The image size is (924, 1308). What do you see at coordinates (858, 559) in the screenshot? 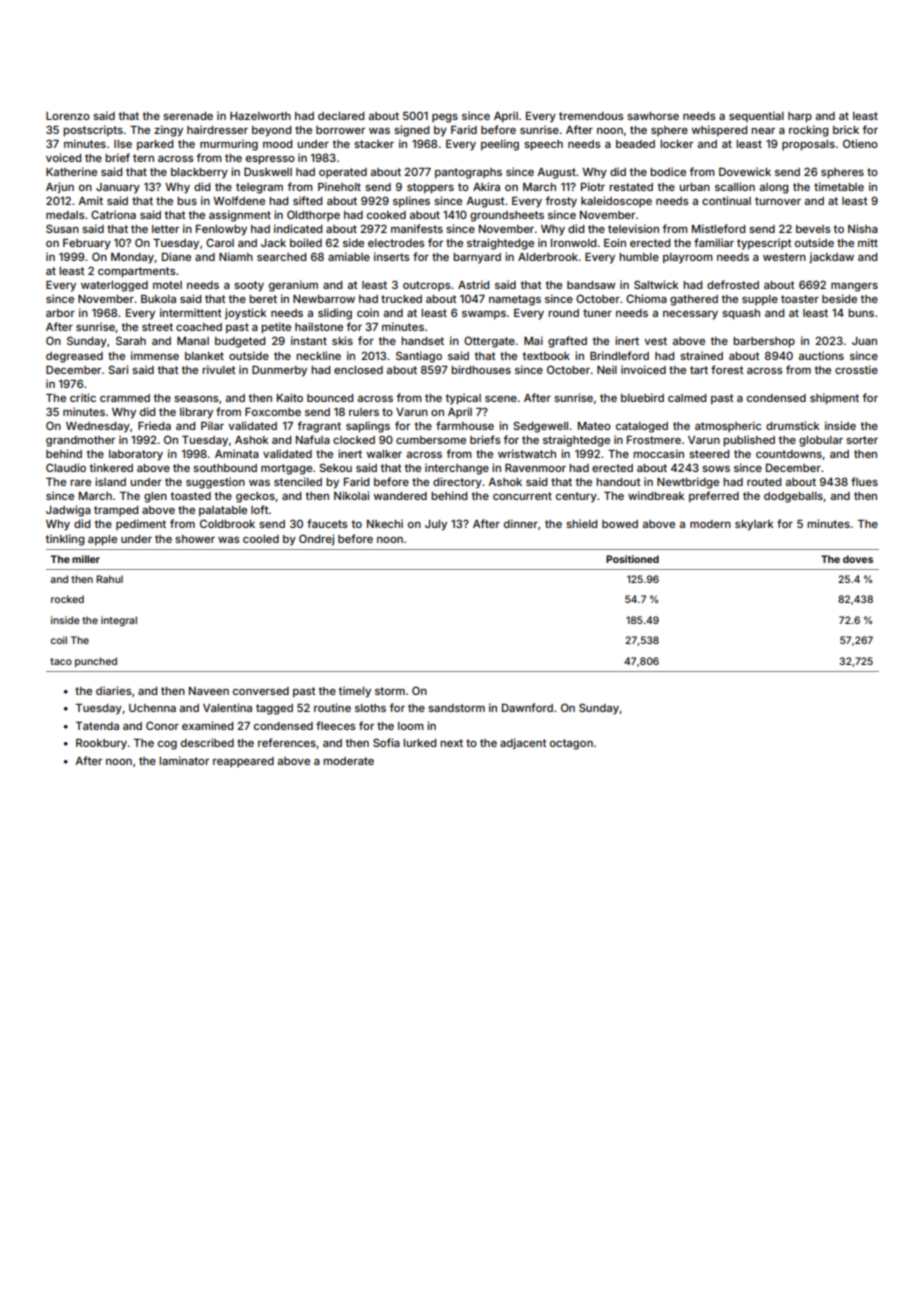
I see `doves` at bounding box center [858, 559].
